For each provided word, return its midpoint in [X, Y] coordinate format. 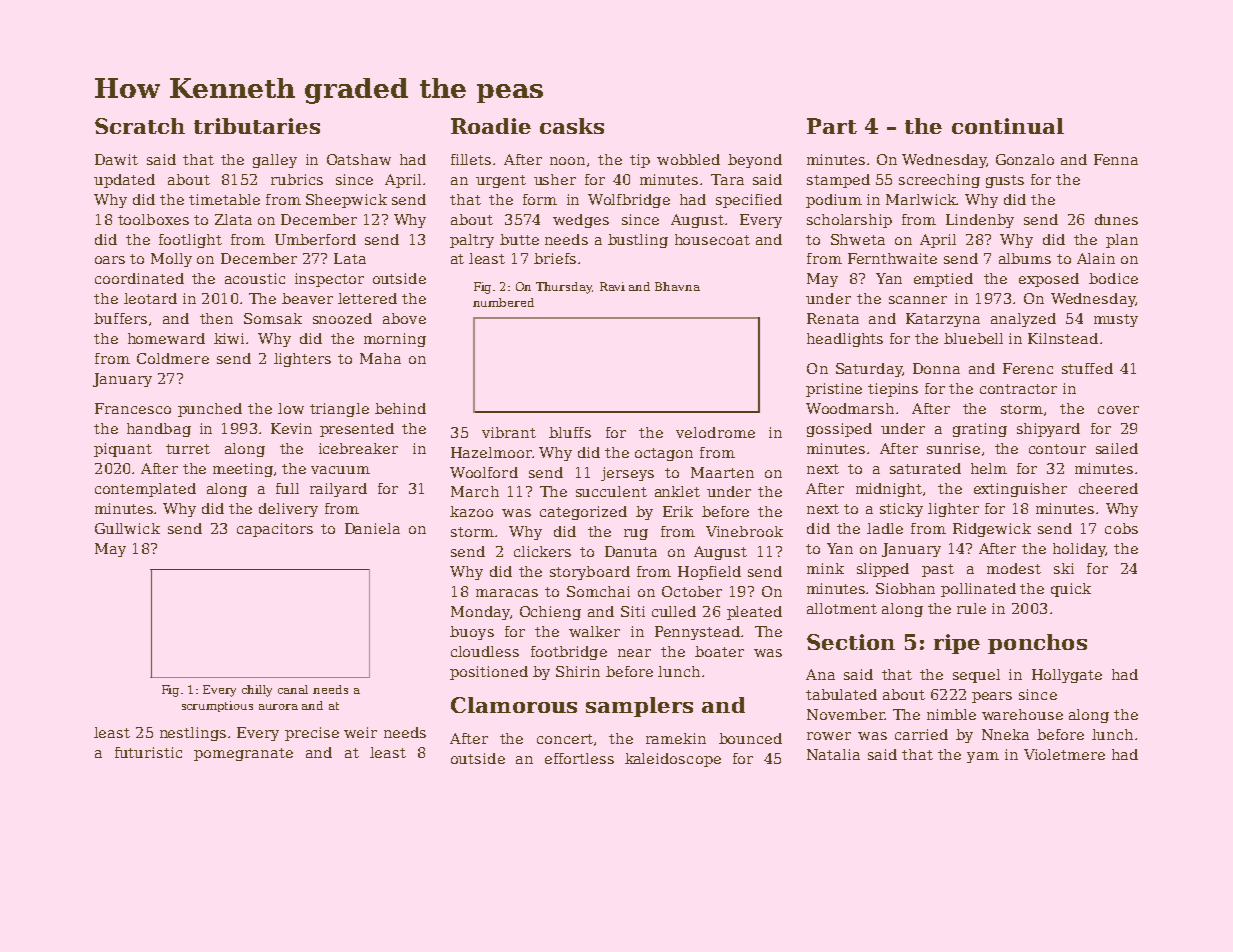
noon [567, 161]
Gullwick [127, 528]
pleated [754, 613]
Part [832, 126]
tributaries [257, 126]
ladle [885, 528]
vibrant [509, 432]
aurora [278, 707]
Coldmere [173, 358]
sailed [1117, 448]
